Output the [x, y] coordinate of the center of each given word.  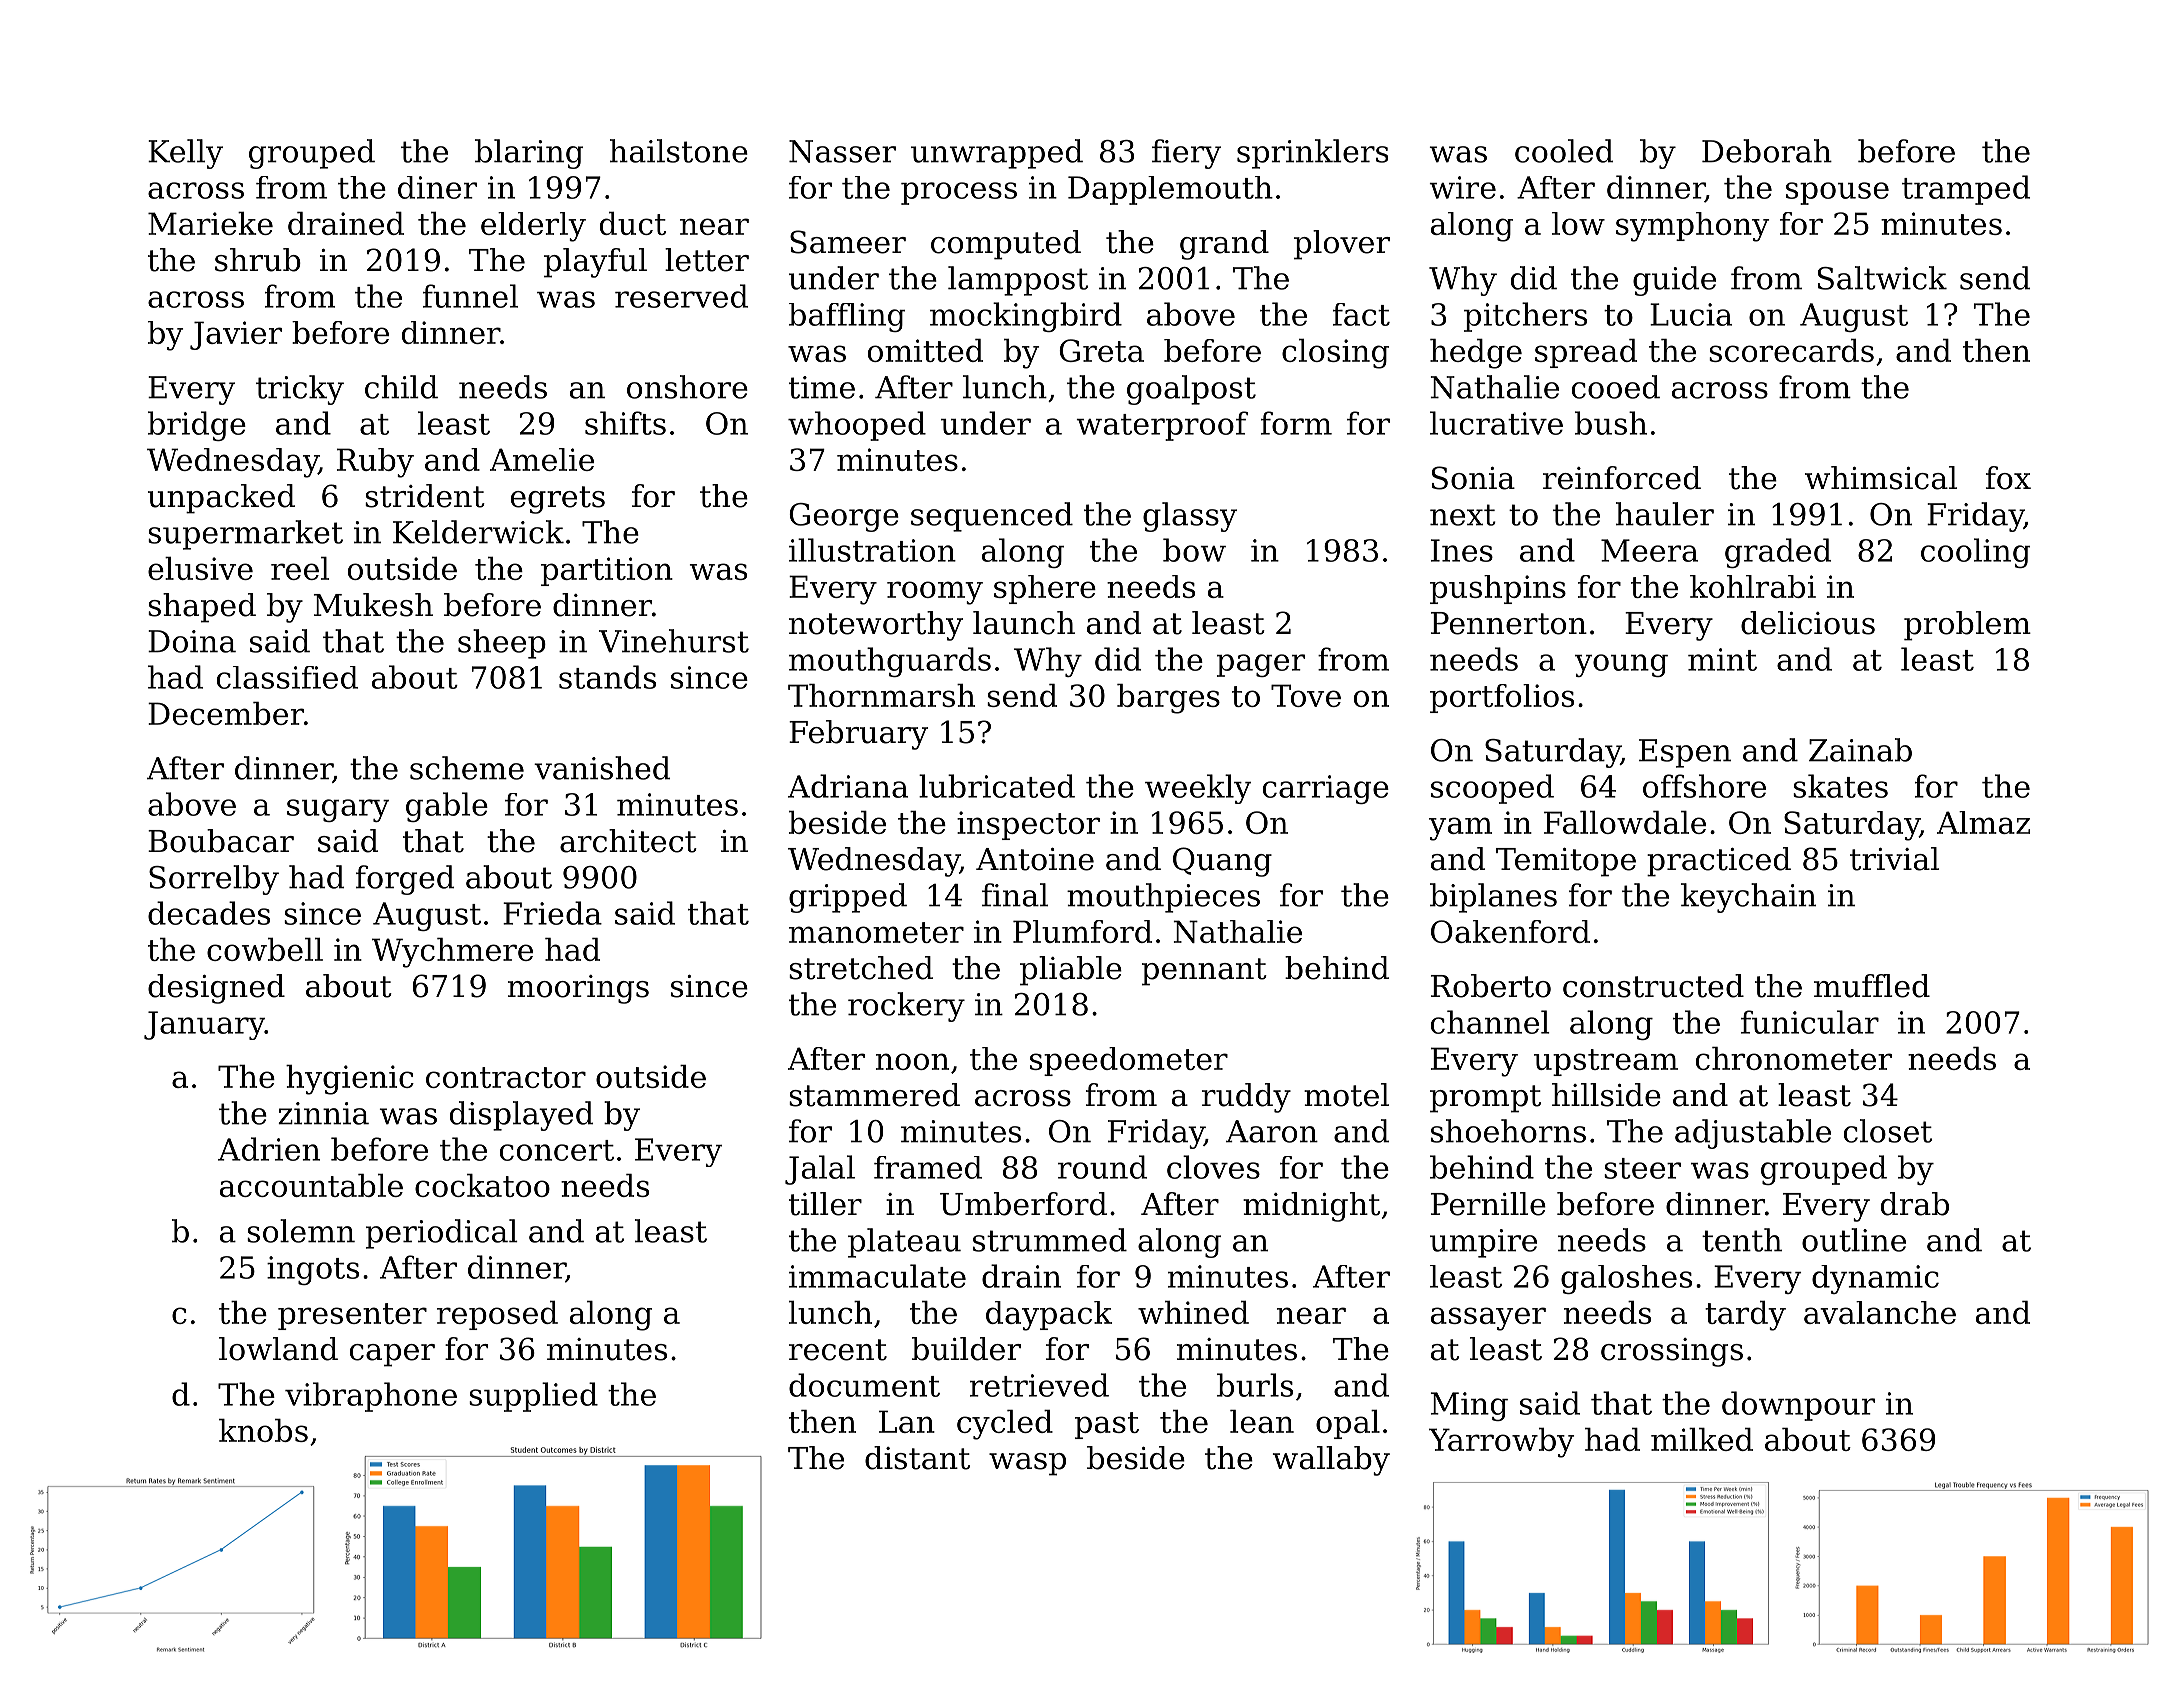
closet [1888, 1131]
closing [1335, 354]
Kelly [185, 154]
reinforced [1622, 478]
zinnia [323, 1113]
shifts [625, 423]
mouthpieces [1163, 898]
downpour [1798, 1406]
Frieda [552, 913]
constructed [1653, 986]
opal [1348, 1424]
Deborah [1767, 151]
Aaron [1272, 1131]
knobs [263, 1430]
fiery [1186, 154]
